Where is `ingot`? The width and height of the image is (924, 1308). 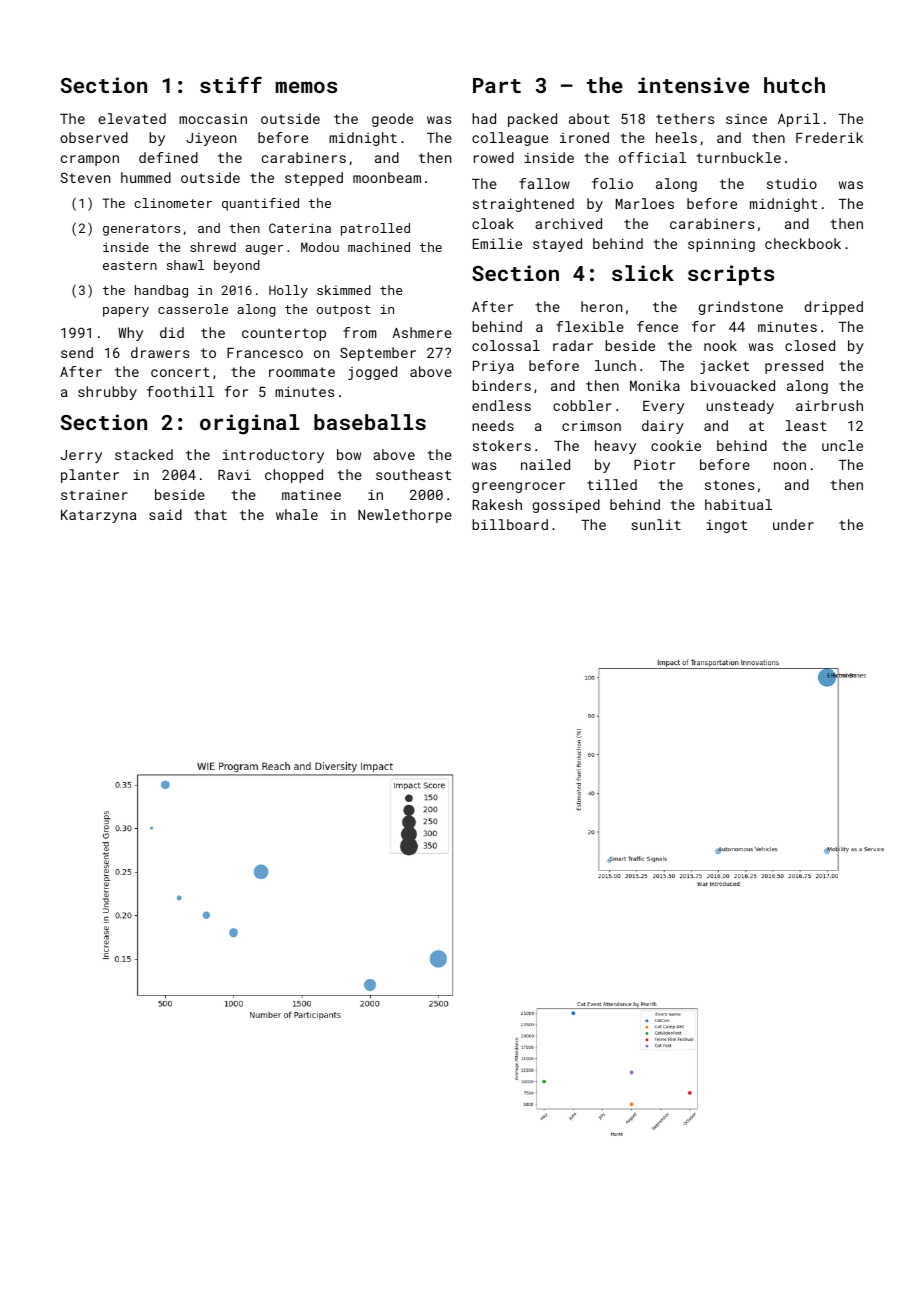
ingot is located at coordinates (726, 526).
